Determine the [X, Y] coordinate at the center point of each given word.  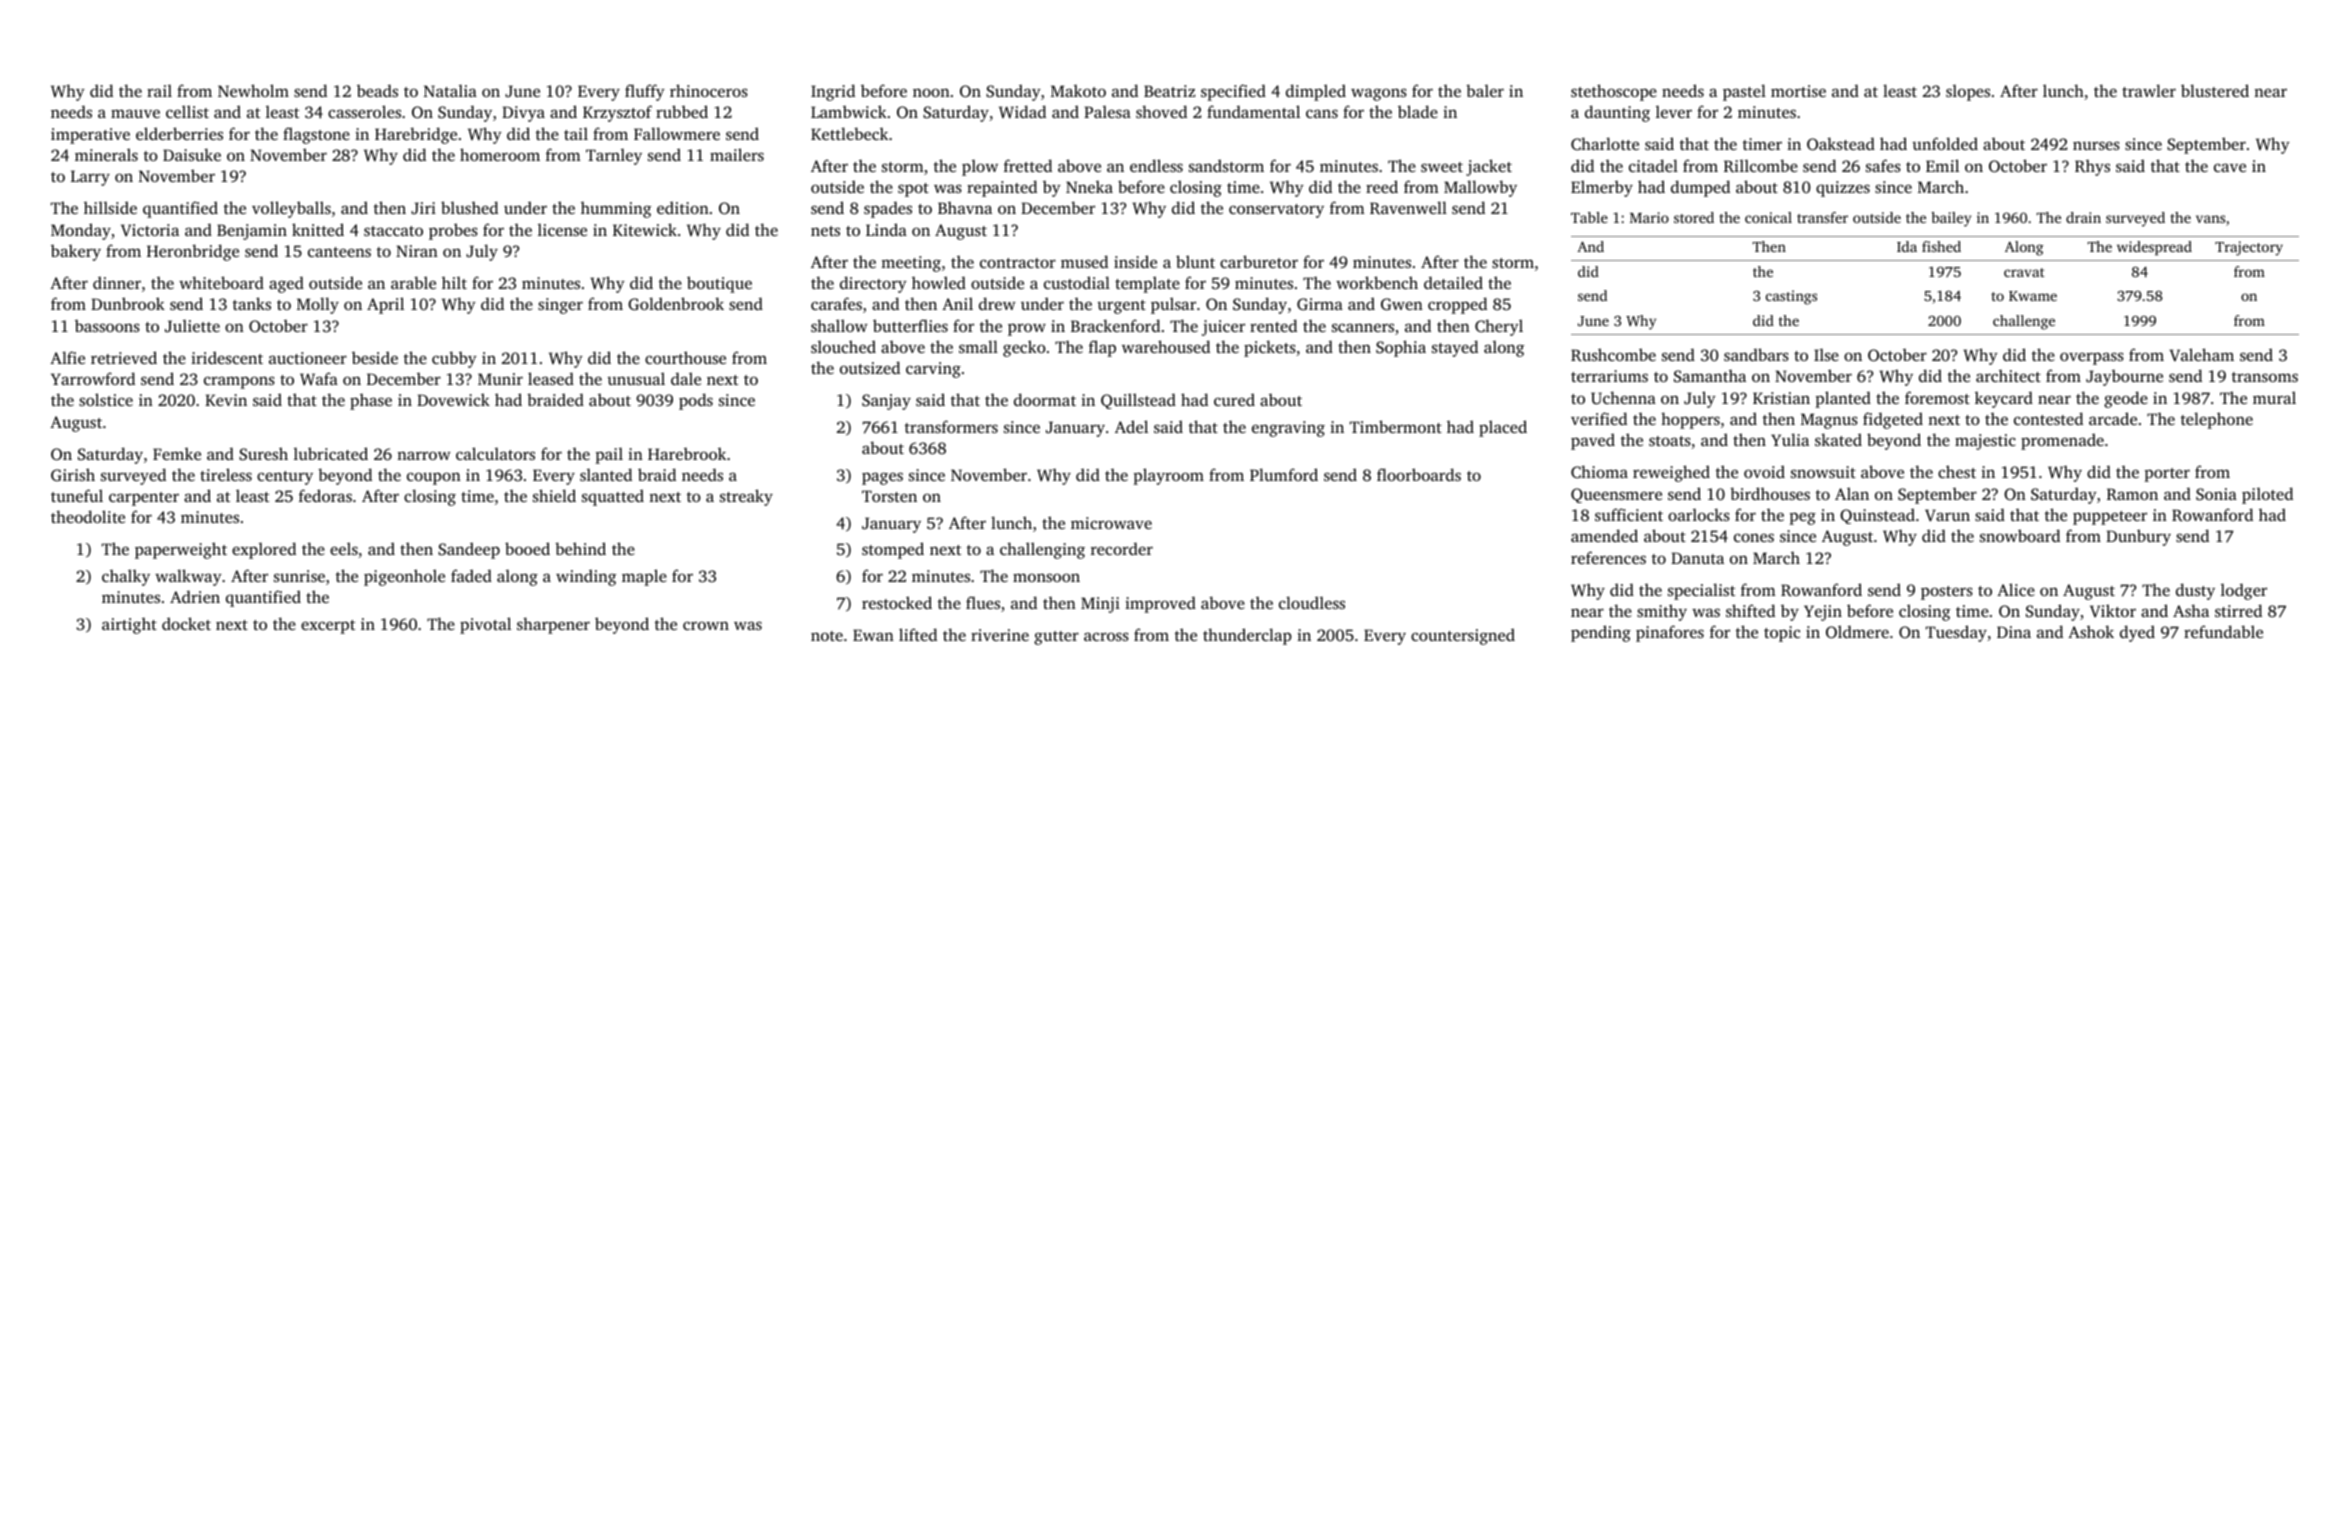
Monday [81, 231]
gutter [1056, 638]
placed [1503, 428]
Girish [73, 474]
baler [1485, 90]
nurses [2096, 145]
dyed [2137, 633]
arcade [2113, 418]
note [827, 636]
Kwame [2033, 296]
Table [1589, 217]
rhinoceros [709, 90]
